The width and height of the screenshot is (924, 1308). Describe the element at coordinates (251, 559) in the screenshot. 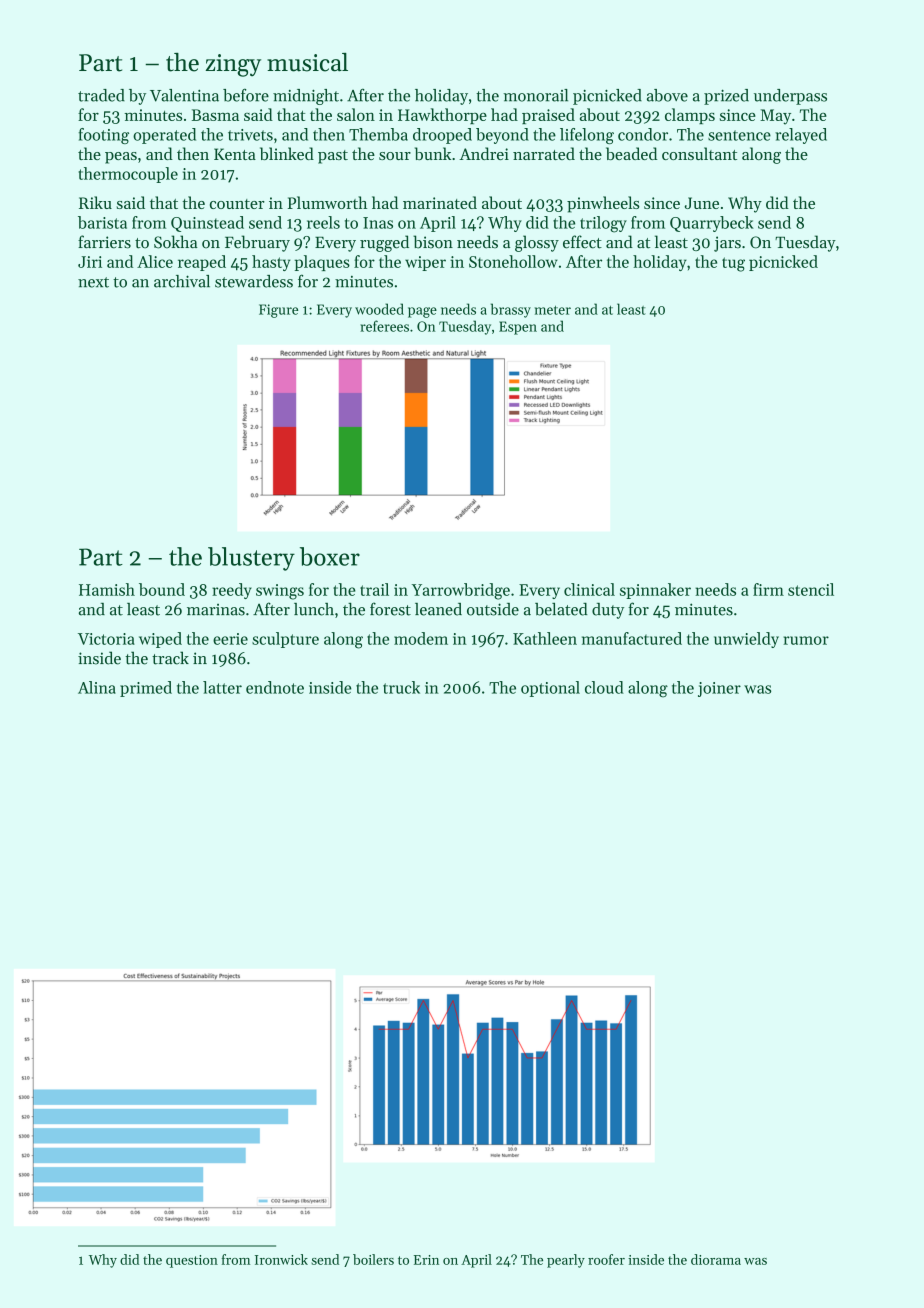

I see `blustery` at that location.
